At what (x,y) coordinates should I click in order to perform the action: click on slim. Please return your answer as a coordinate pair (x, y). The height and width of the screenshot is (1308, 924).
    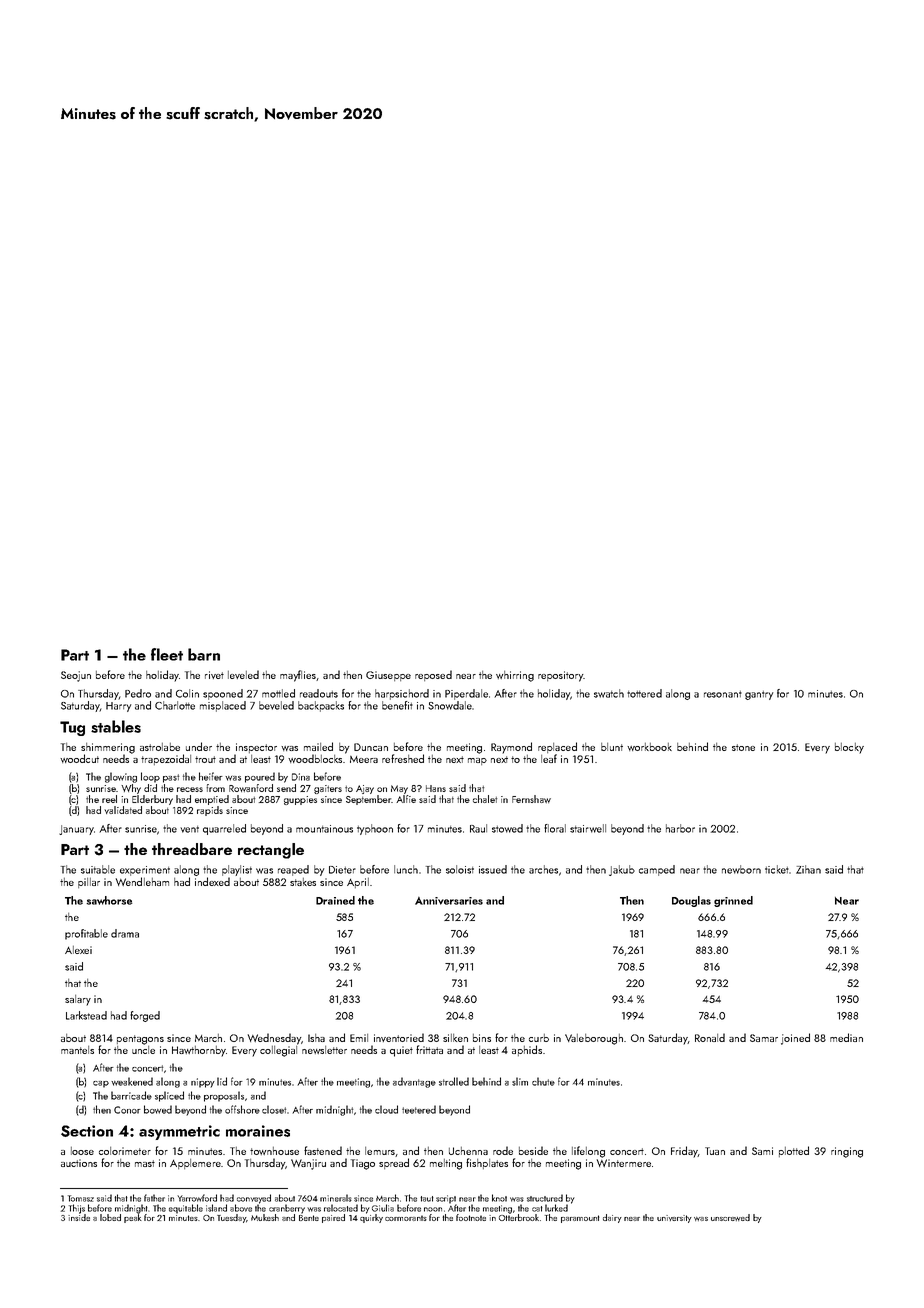
    Looking at the image, I should click on (520, 1081).
